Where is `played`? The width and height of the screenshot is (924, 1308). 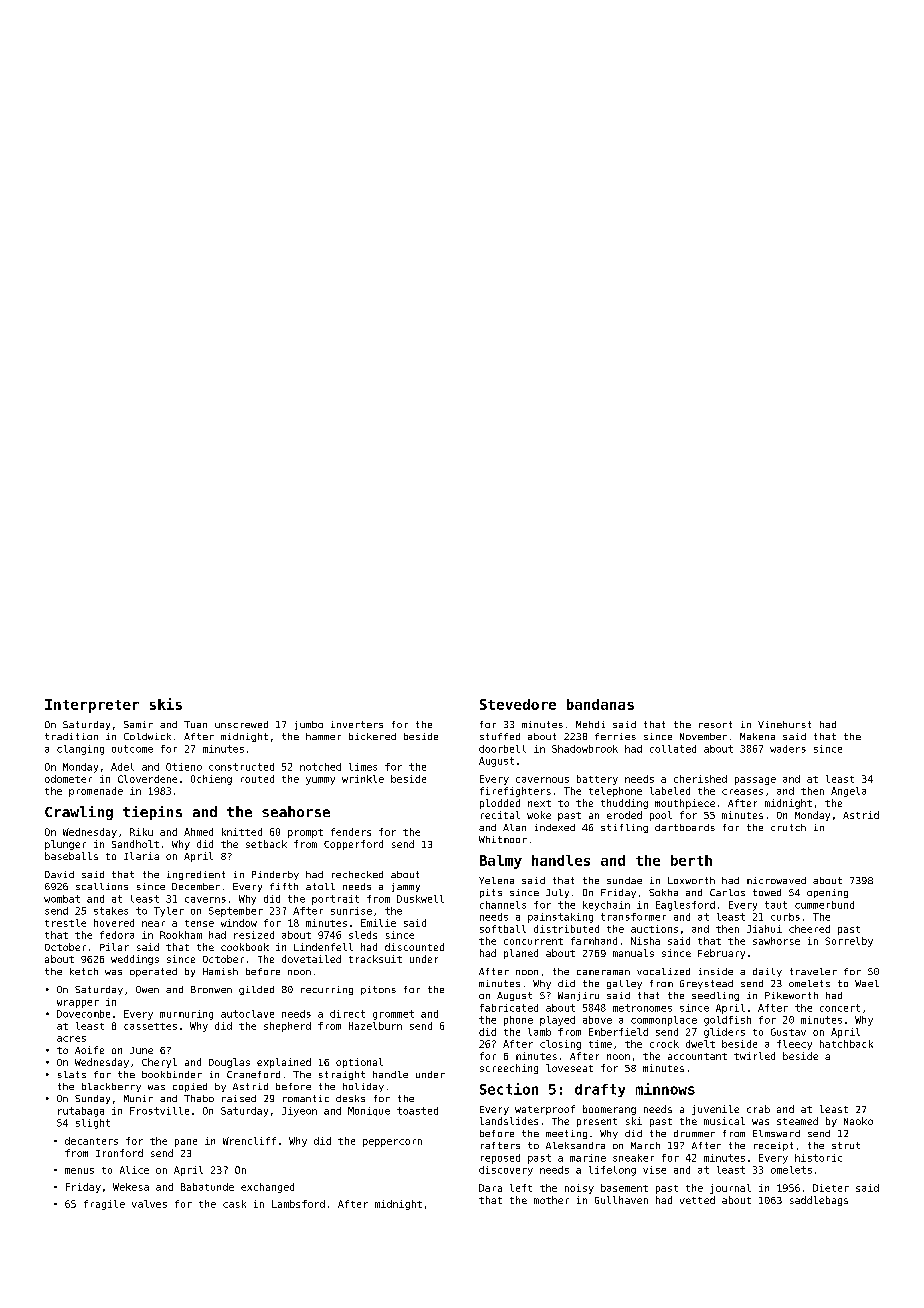 played is located at coordinates (557, 1021).
